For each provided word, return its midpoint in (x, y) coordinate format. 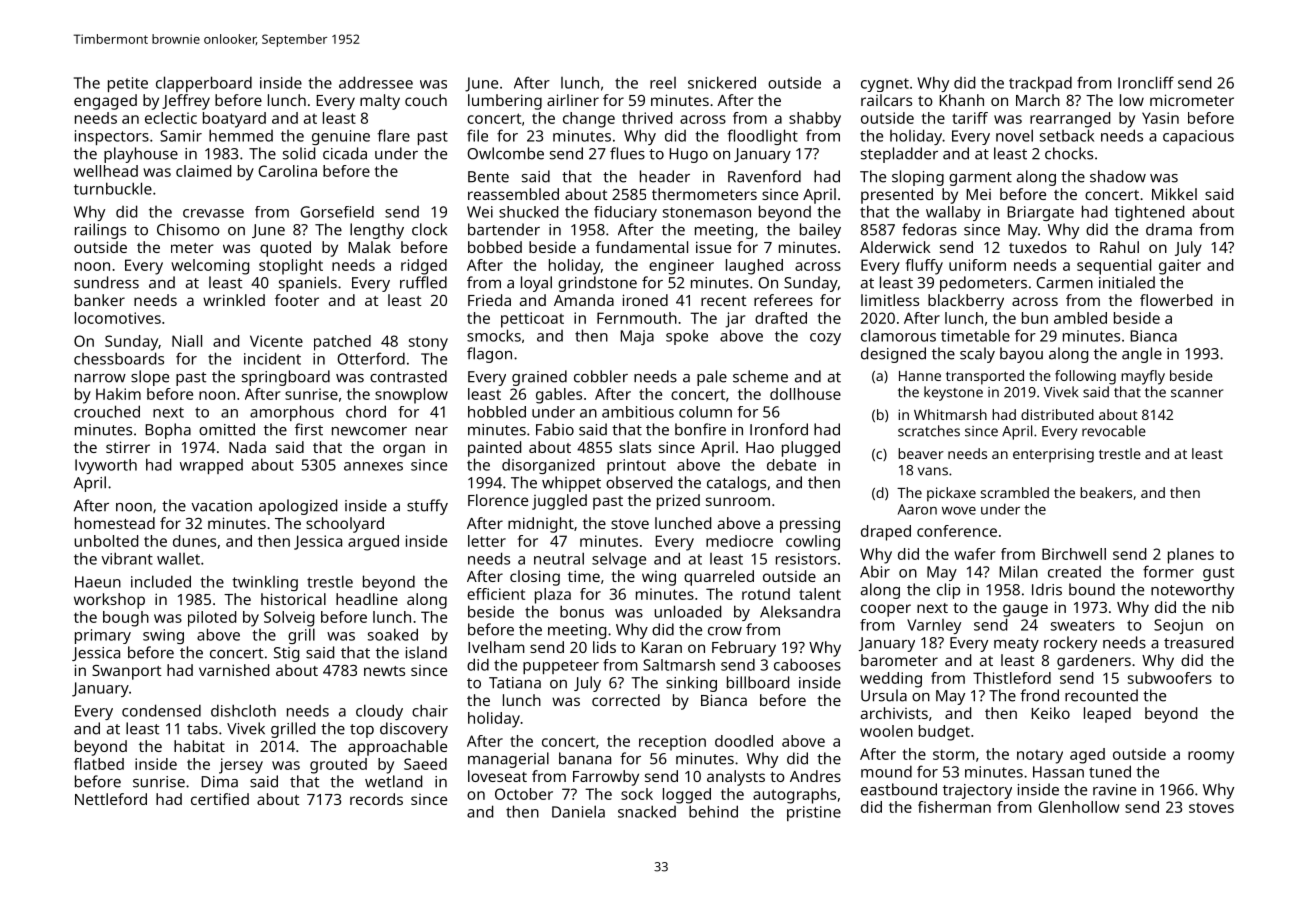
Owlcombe (505, 153)
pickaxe (951, 494)
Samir (181, 136)
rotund (766, 594)
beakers (1106, 492)
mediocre (739, 541)
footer (297, 300)
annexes (373, 466)
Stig (286, 654)
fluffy (924, 267)
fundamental (642, 247)
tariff (970, 118)
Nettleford (111, 799)
